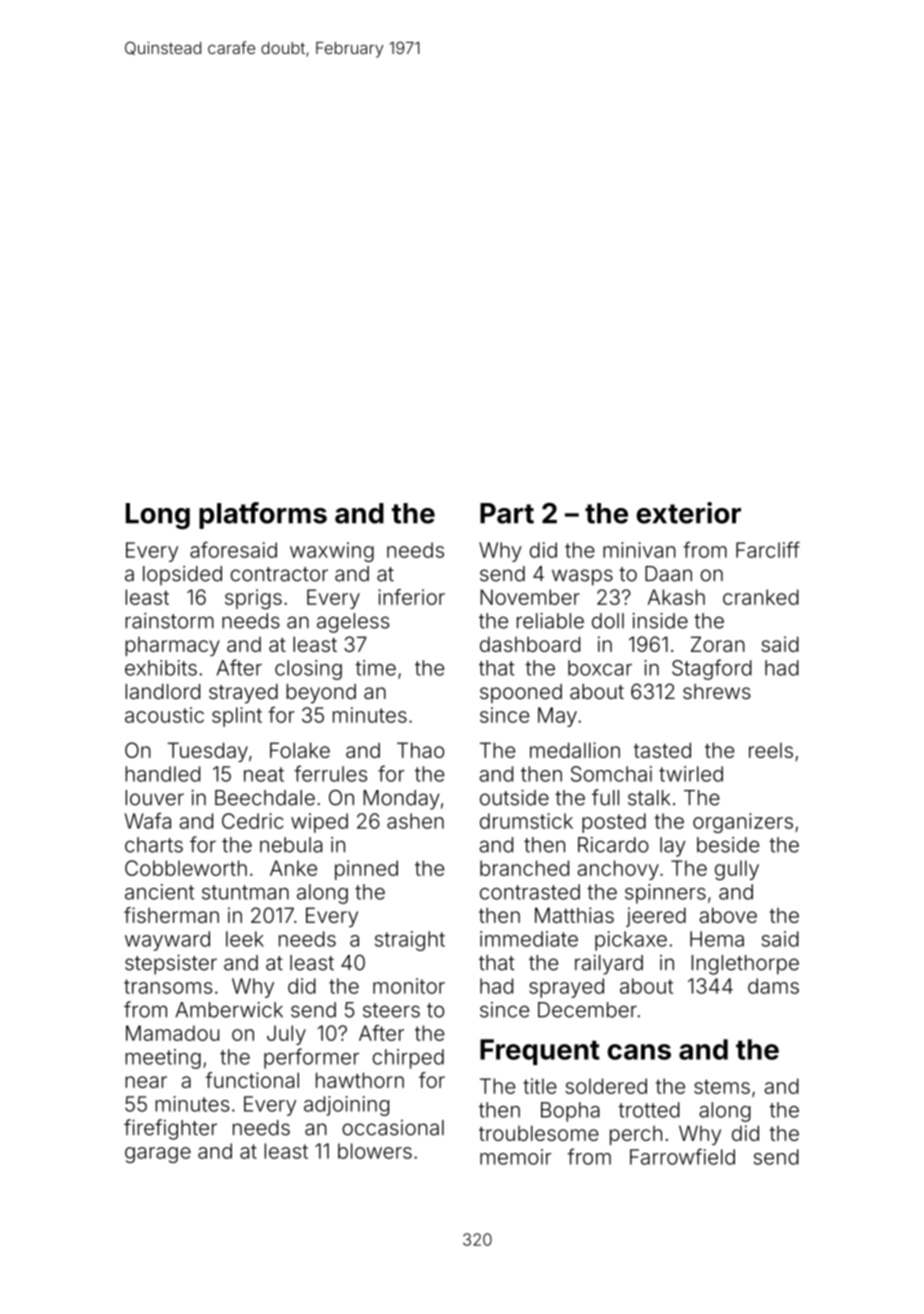  Describe the element at coordinates (665, 894) in the screenshot. I see `spinners` at that location.
